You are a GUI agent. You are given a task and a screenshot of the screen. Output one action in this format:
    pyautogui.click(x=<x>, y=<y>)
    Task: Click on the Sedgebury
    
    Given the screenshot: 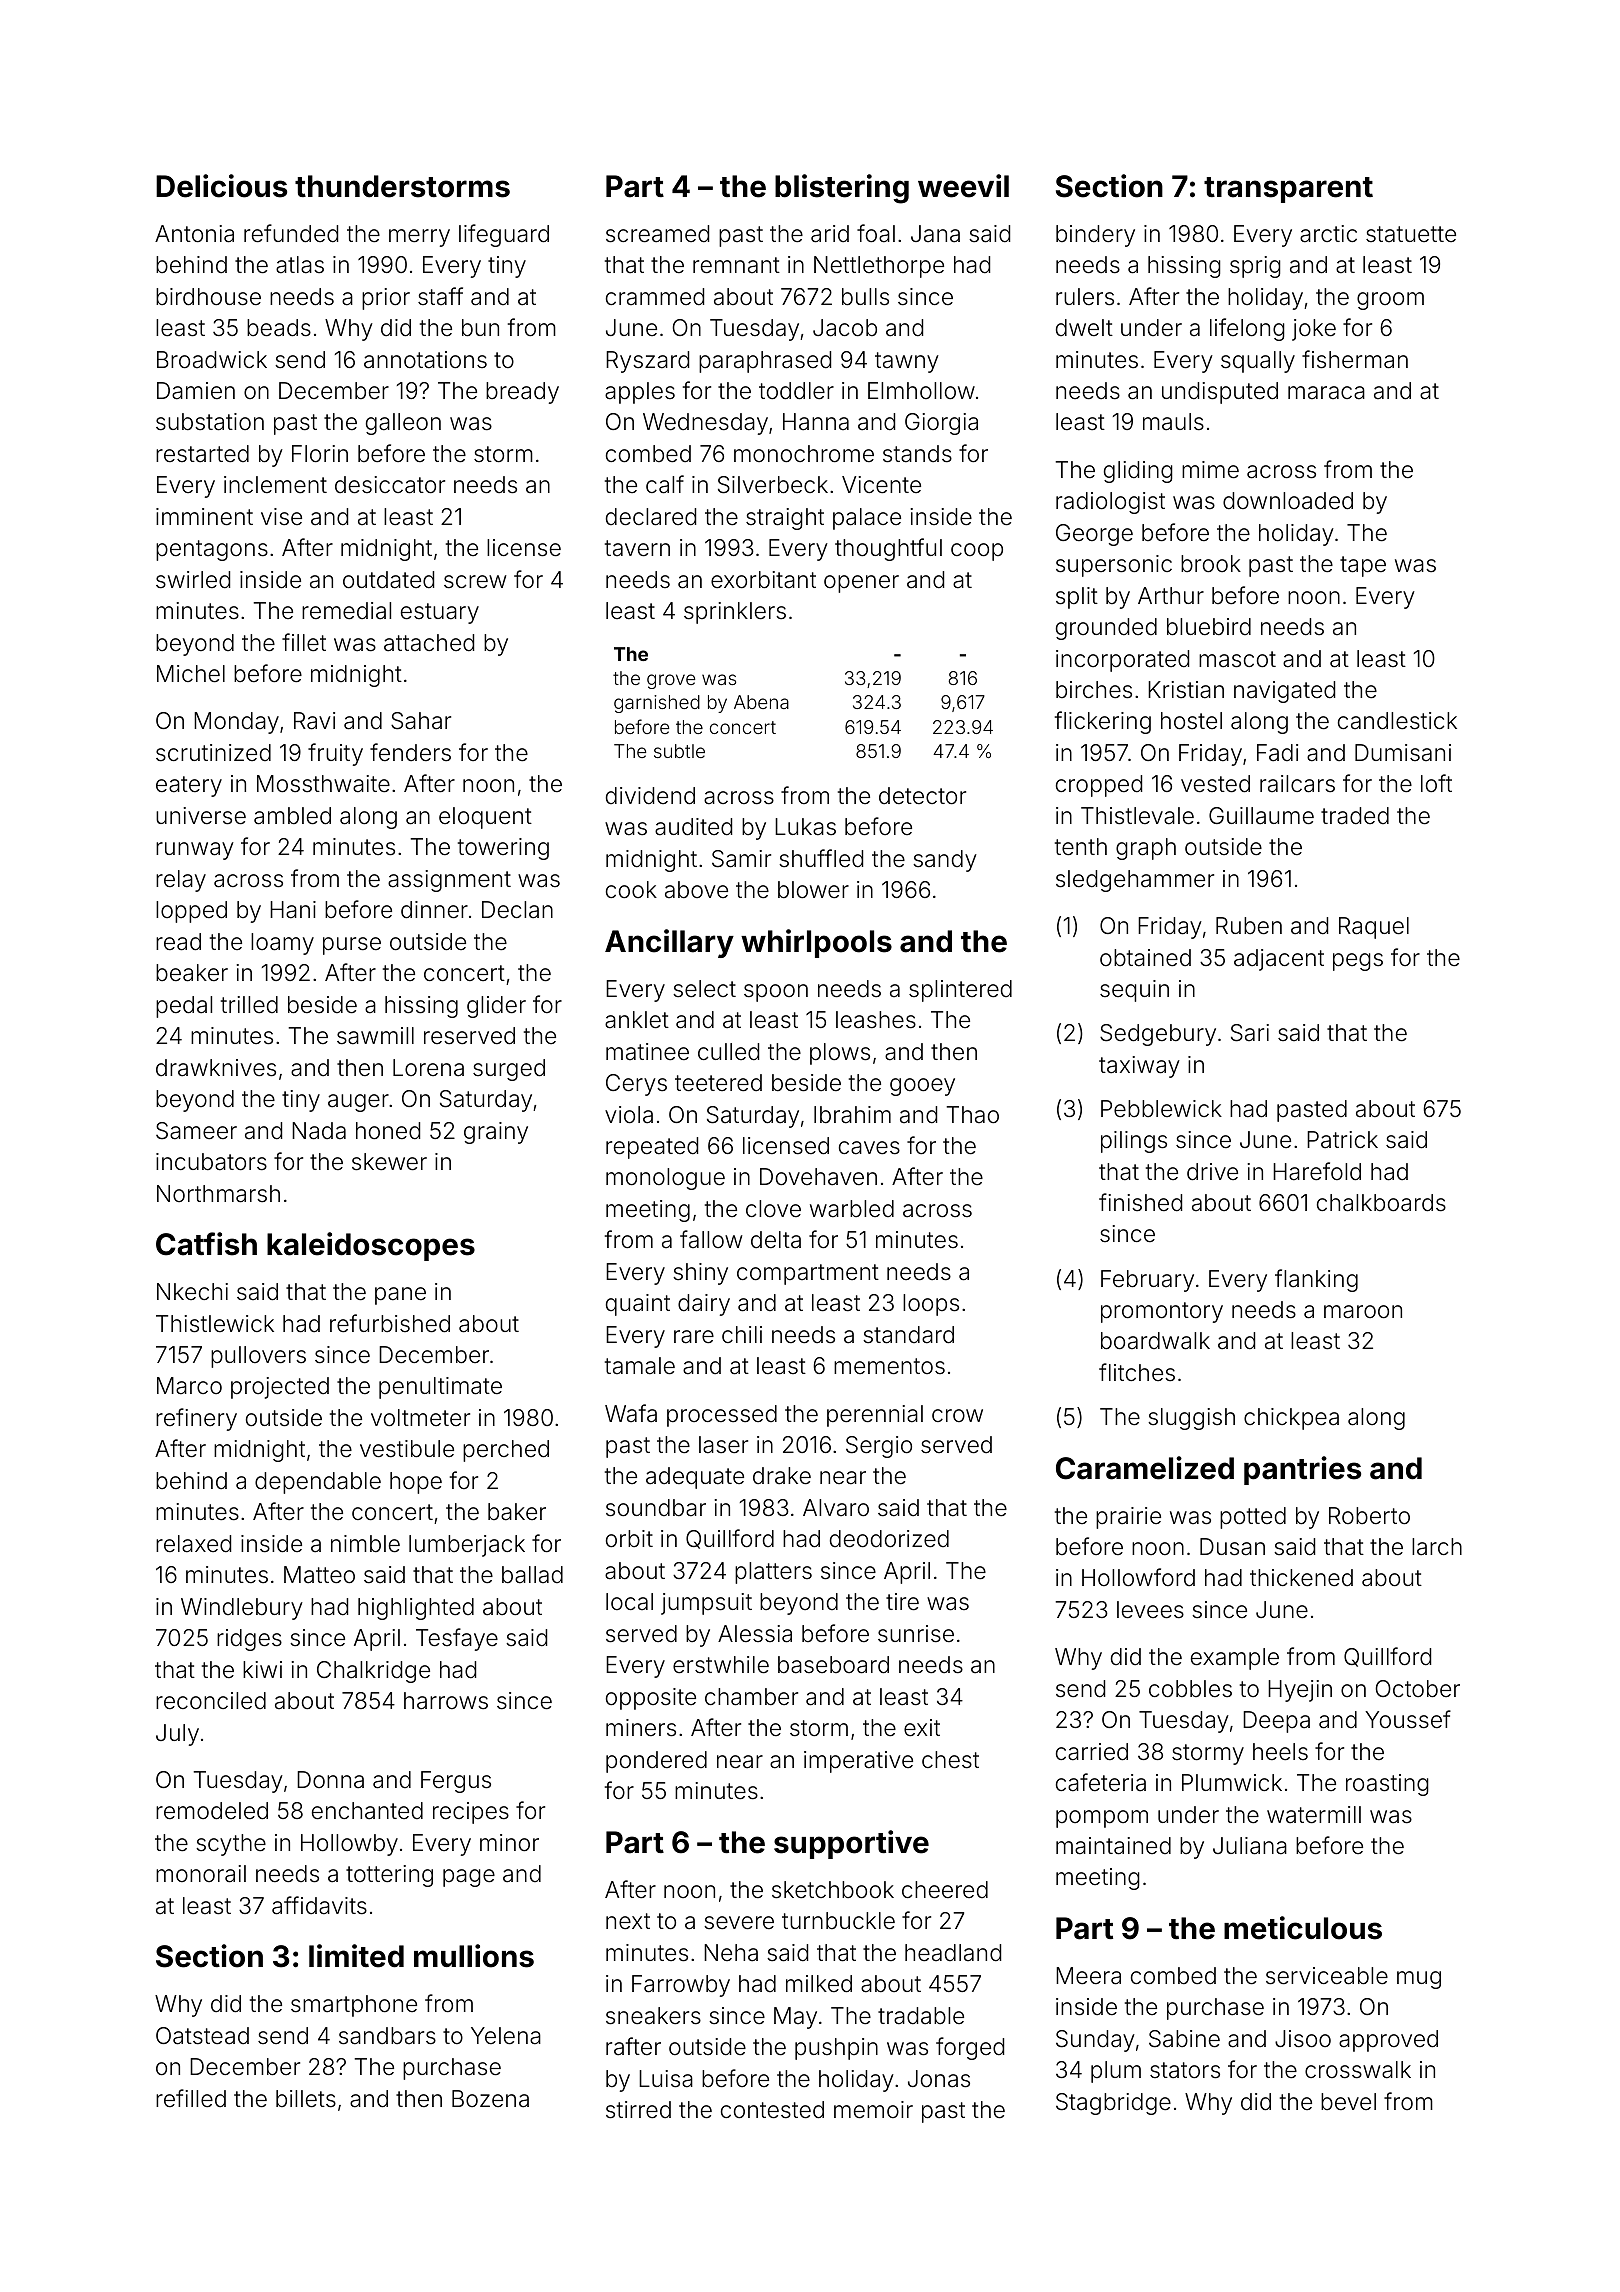 What is the action you would take?
    pyautogui.click(x=1158, y=1035)
